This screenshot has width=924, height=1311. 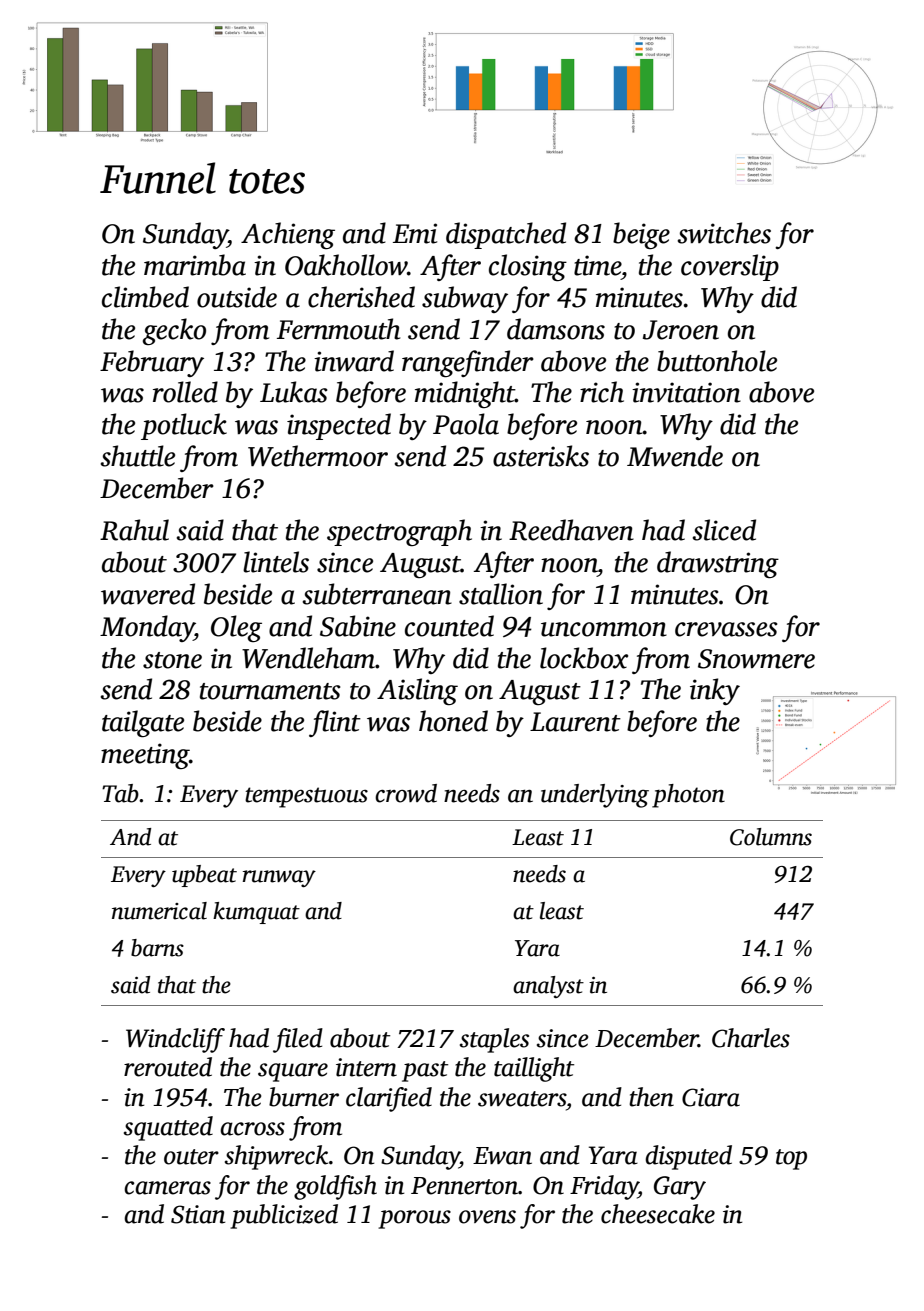 I want to click on squatted, so click(x=168, y=1128).
